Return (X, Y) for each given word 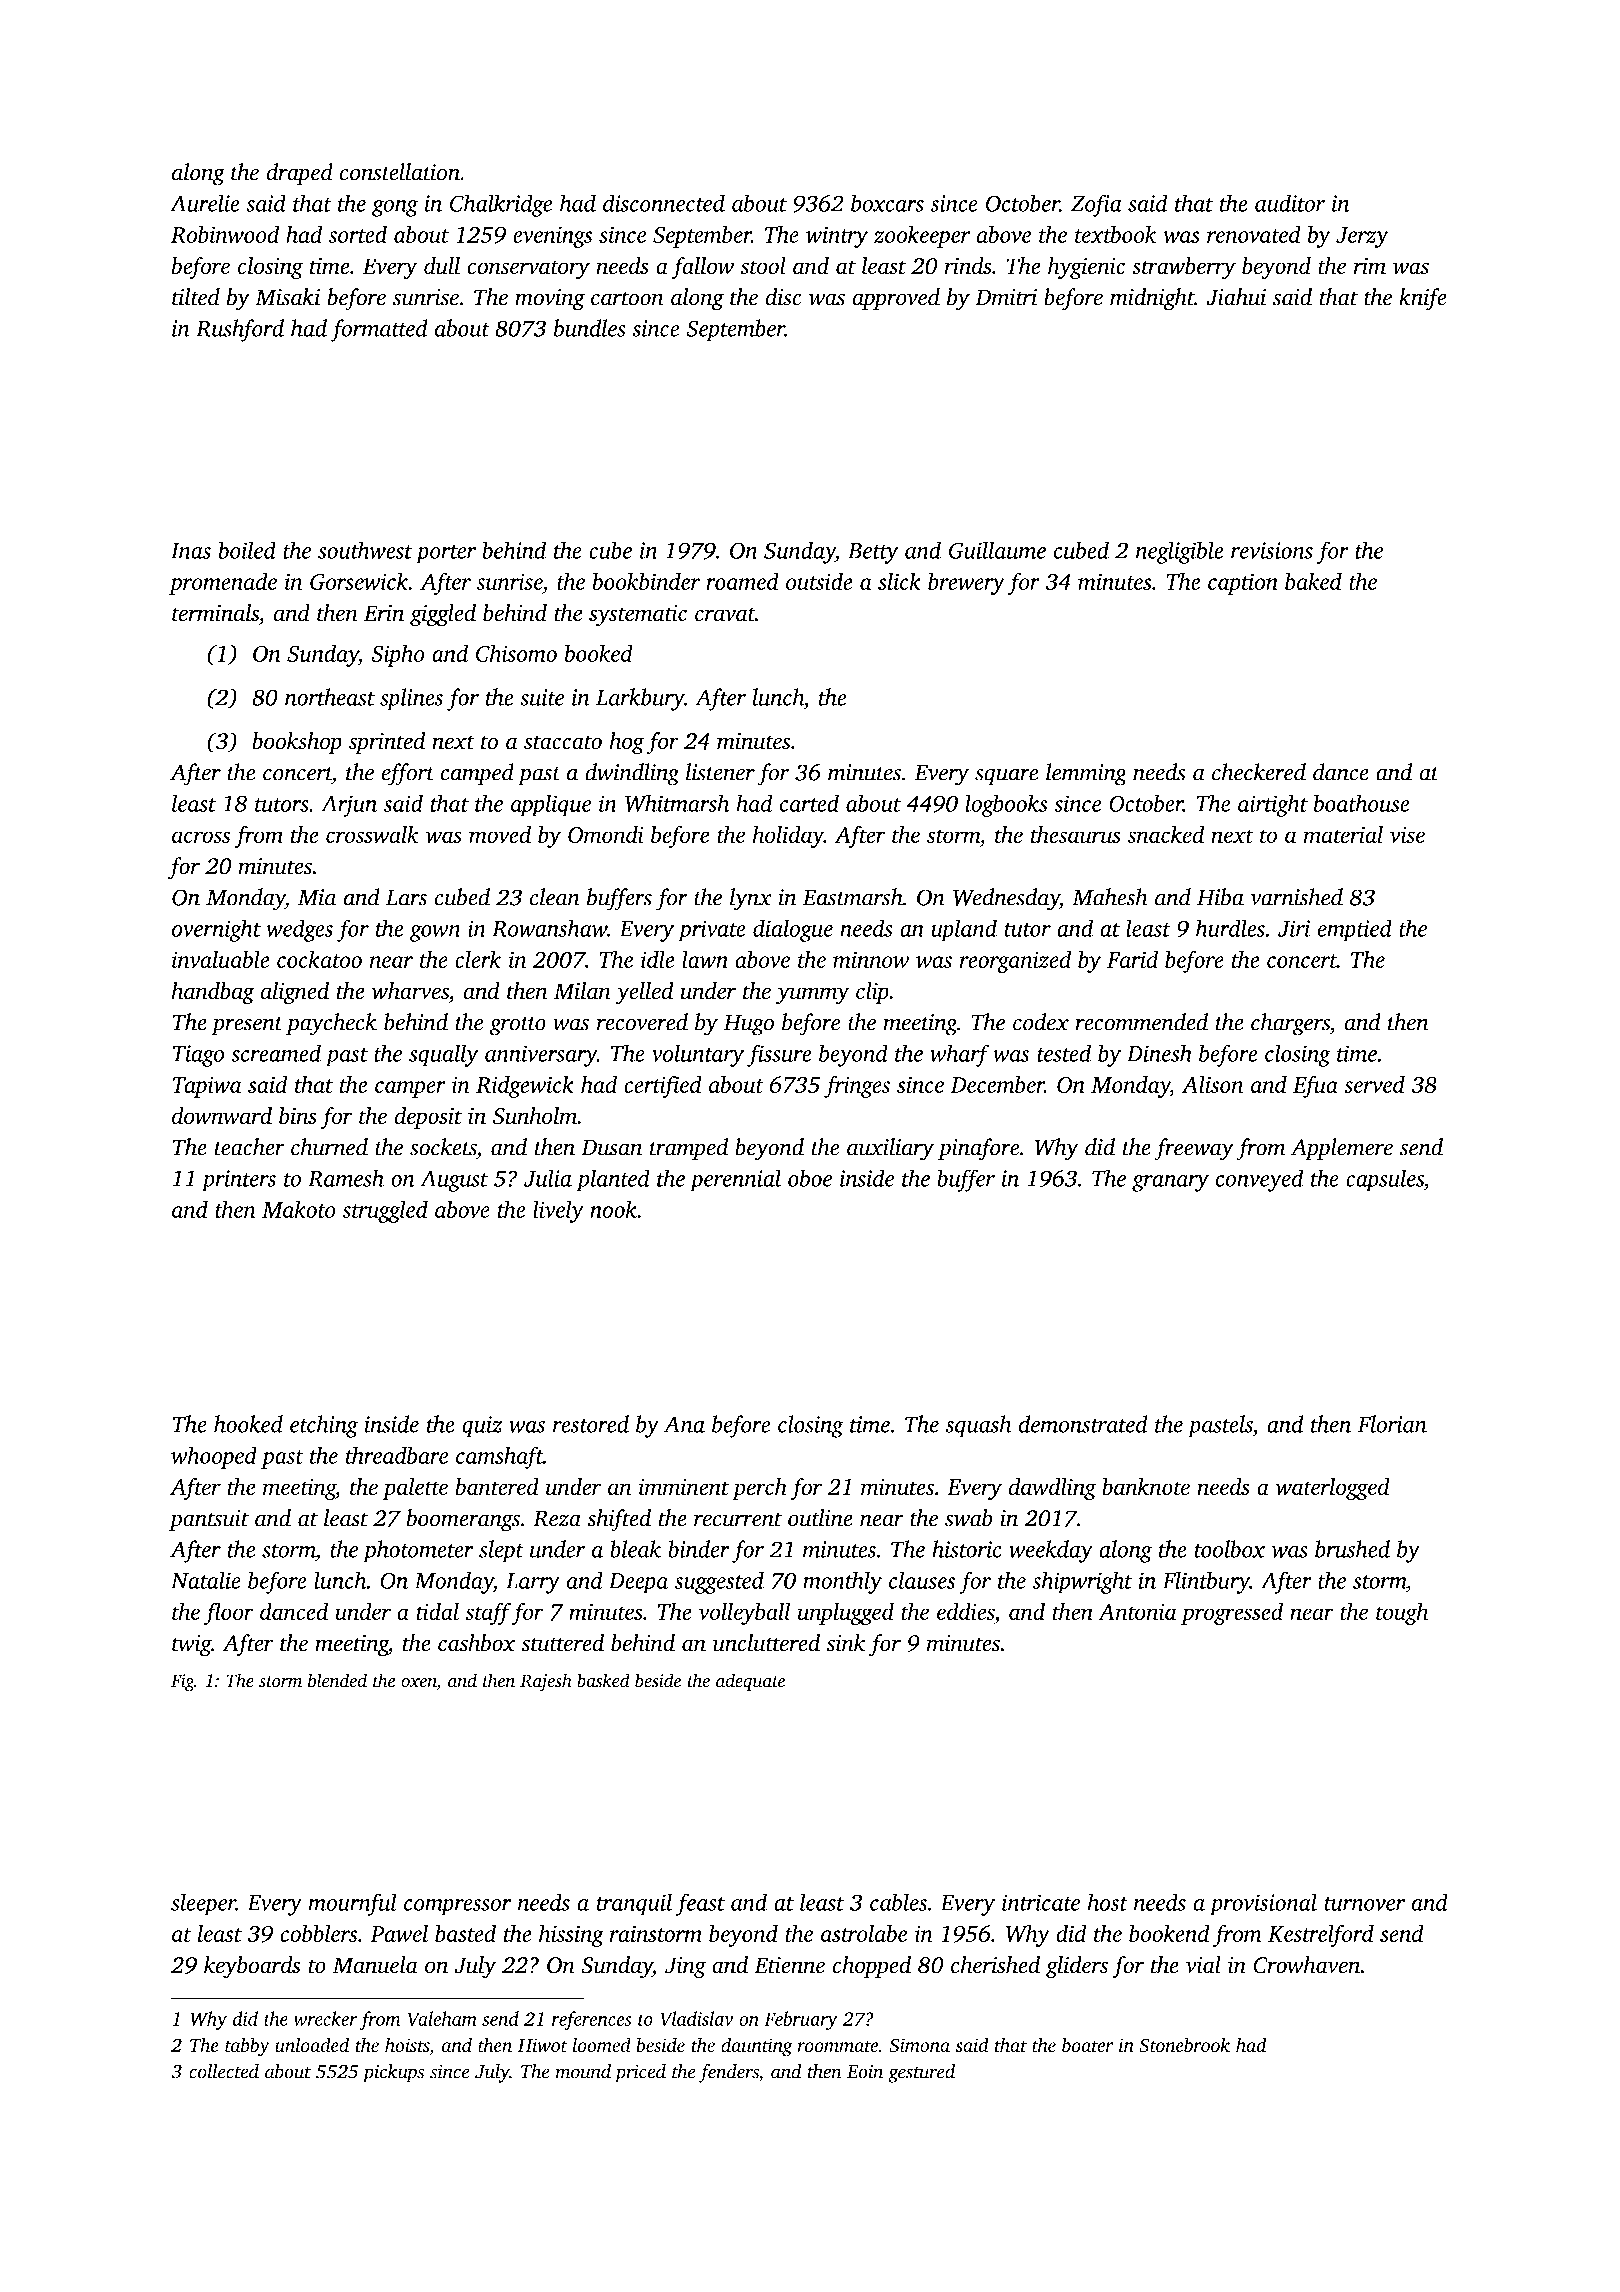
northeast (330, 697)
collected (224, 2071)
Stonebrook (1184, 2045)
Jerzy (1362, 237)
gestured (921, 2073)
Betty (873, 553)
